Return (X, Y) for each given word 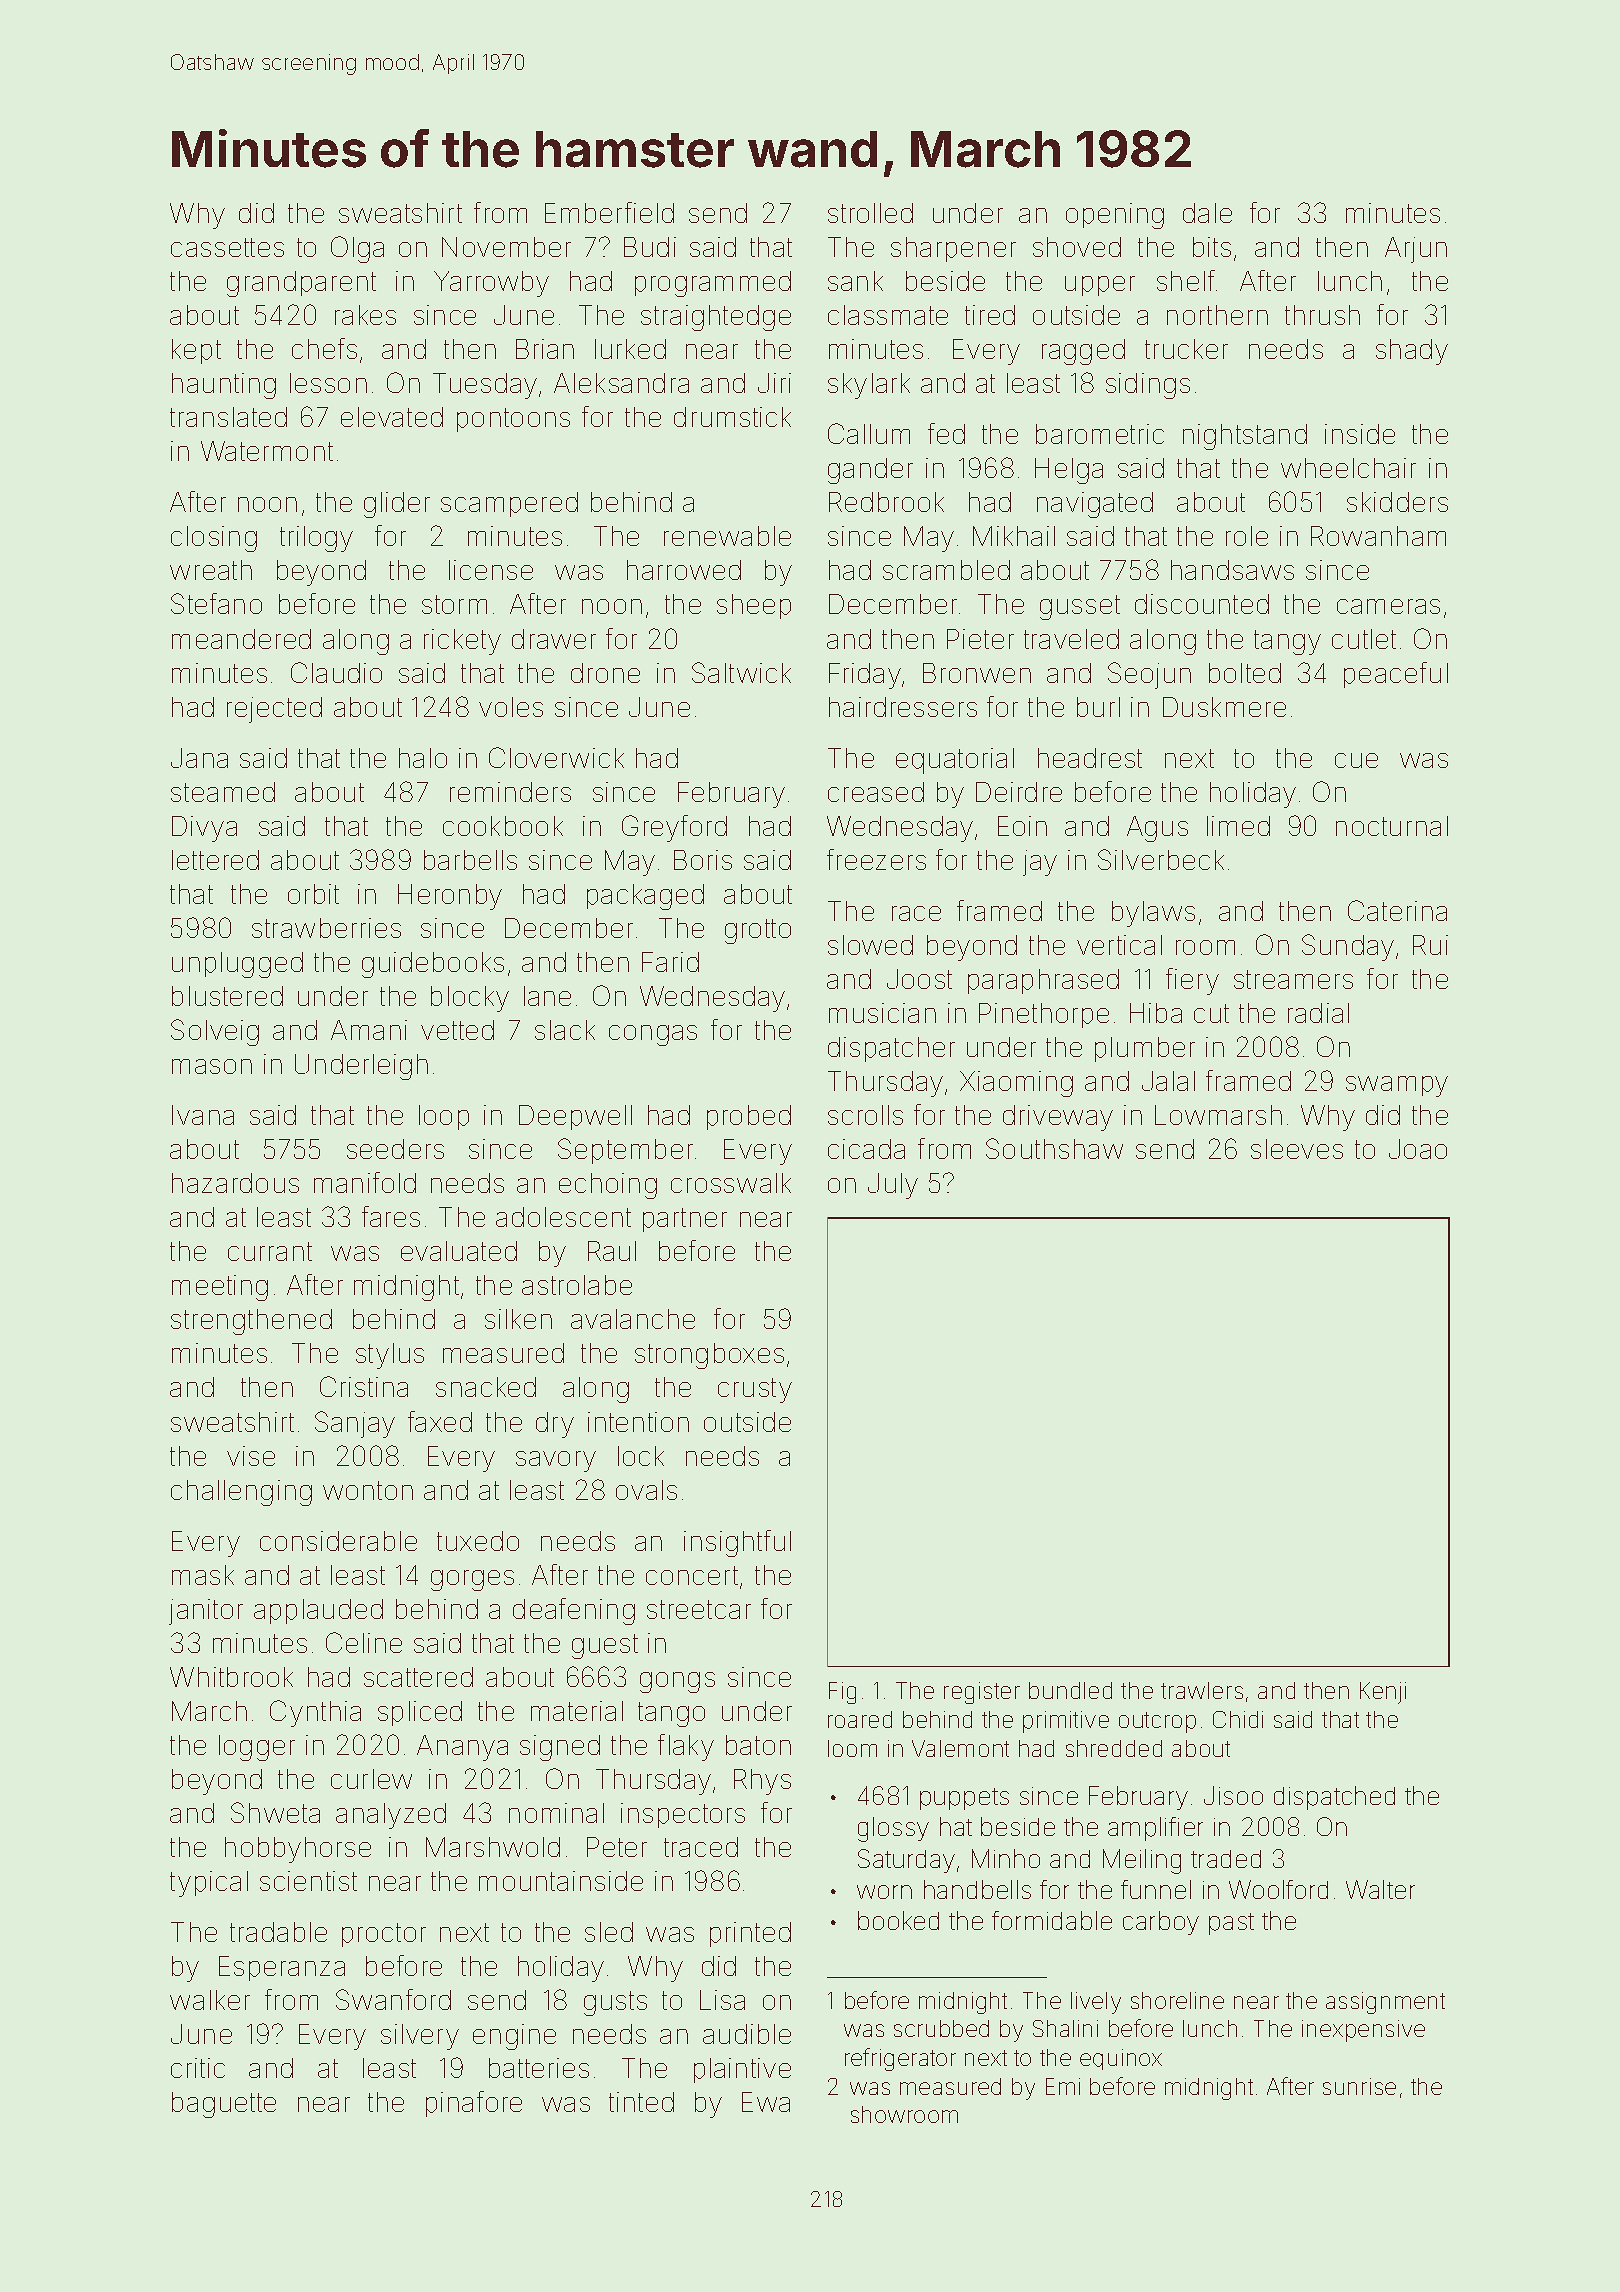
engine (514, 2037)
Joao (1418, 1149)
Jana (199, 758)
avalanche (633, 1319)
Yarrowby (491, 284)
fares (391, 1216)
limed (1238, 826)
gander (870, 471)
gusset (1080, 607)
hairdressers (903, 707)
